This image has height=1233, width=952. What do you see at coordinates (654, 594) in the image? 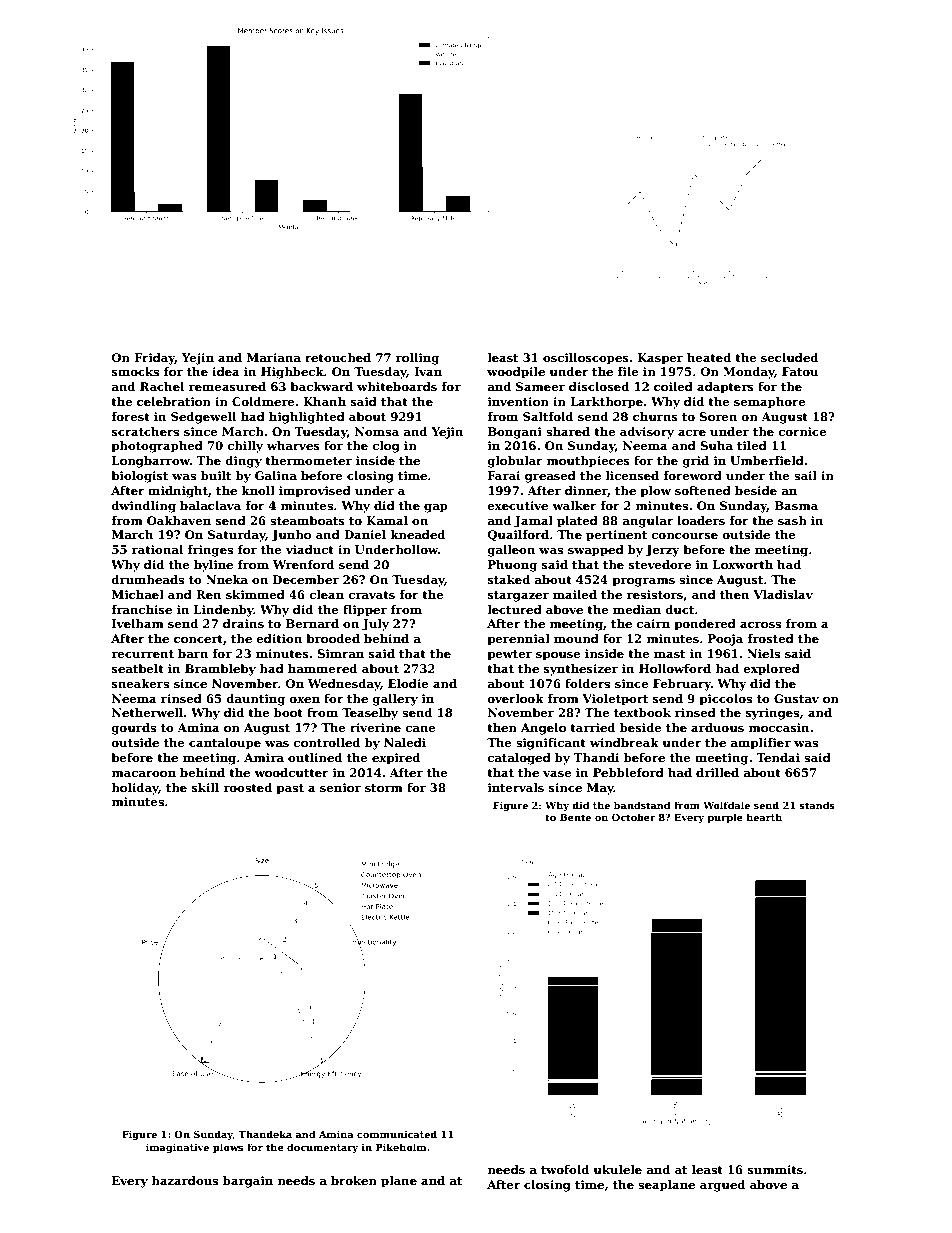
I see `resistors` at bounding box center [654, 594].
